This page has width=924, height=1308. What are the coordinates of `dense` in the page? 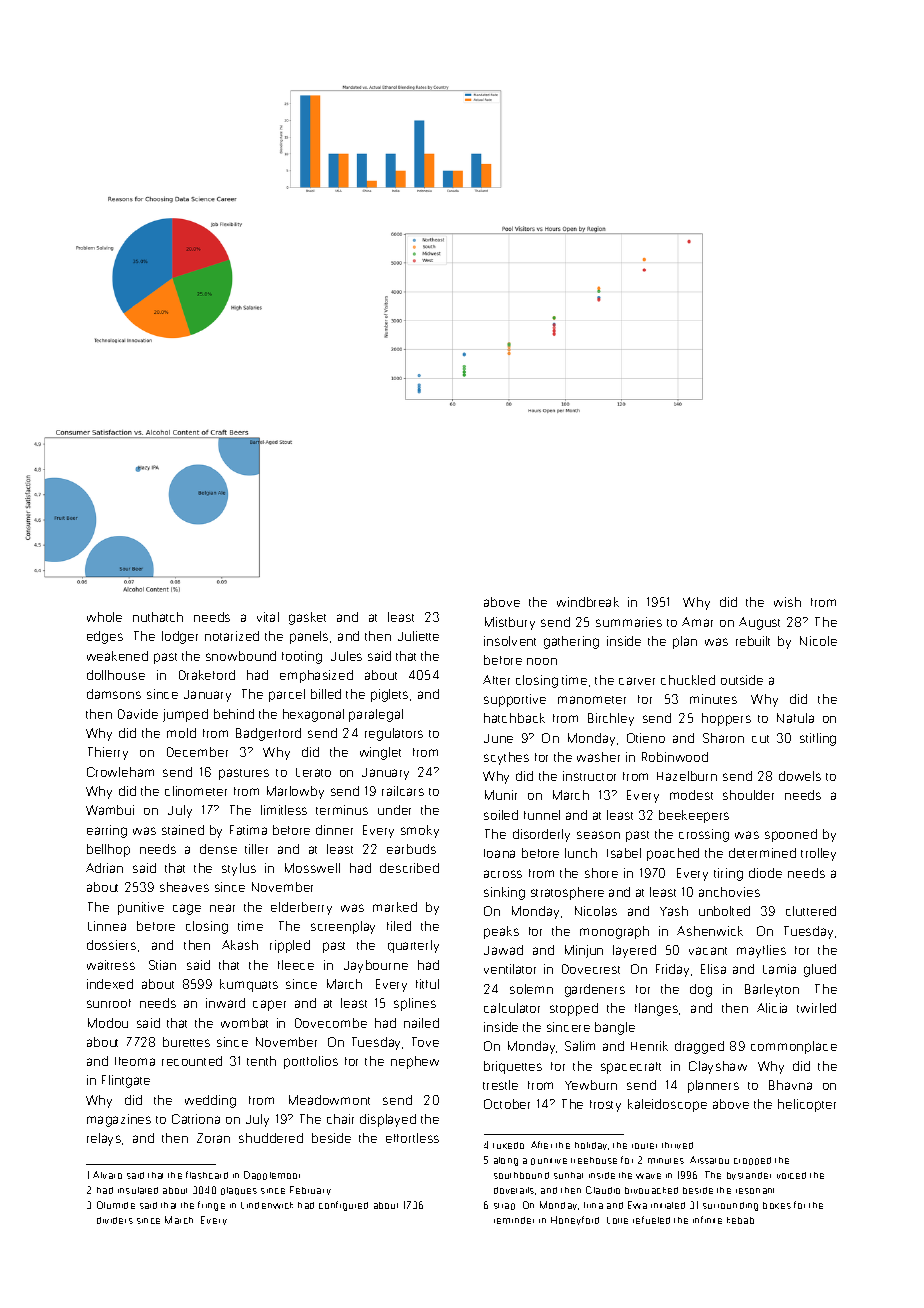 It's located at (218, 849).
